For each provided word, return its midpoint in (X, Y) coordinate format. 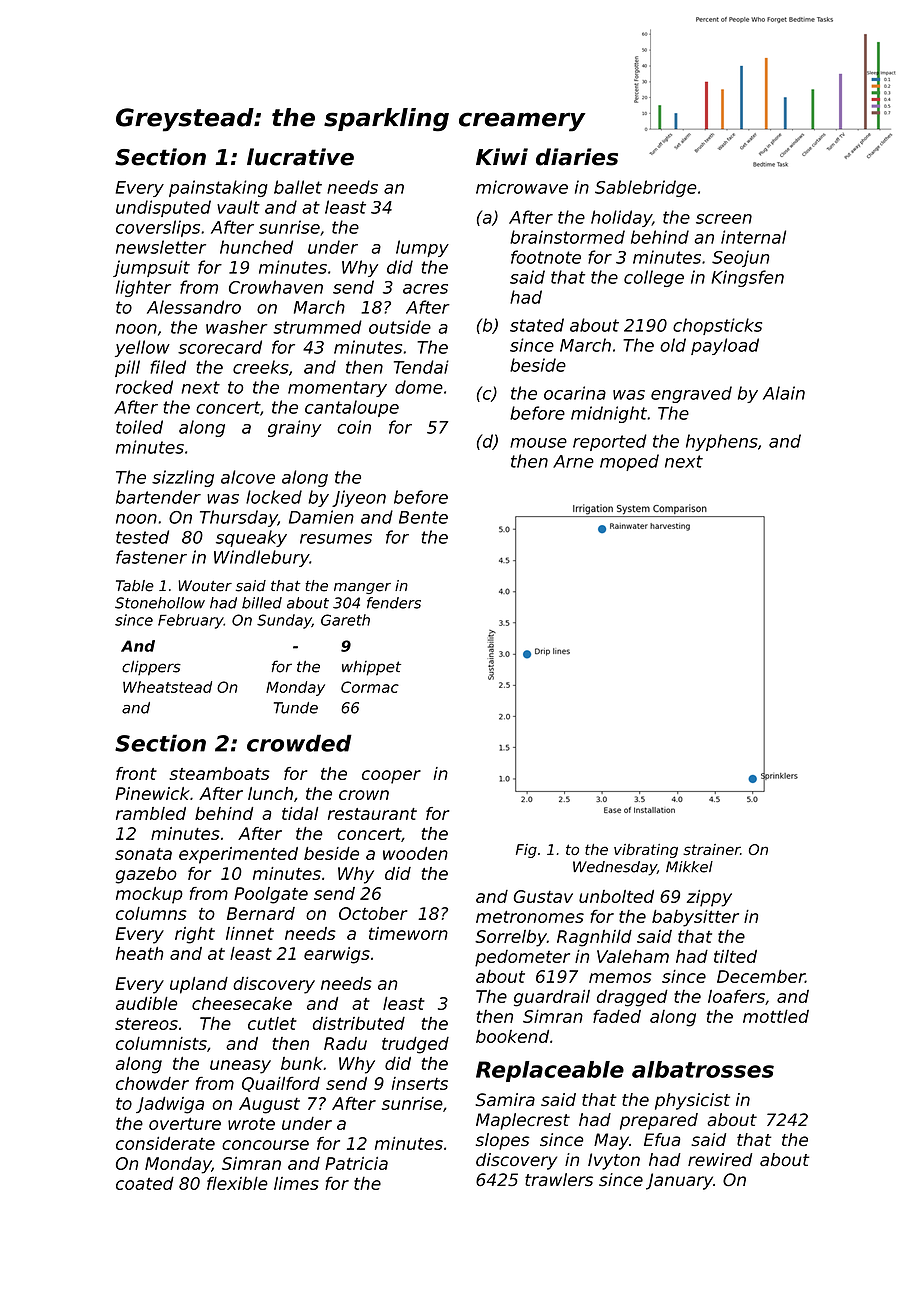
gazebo (146, 875)
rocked (144, 387)
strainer (711, 849)
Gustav (543, 896)
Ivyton (614, 1161)
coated (145, 1183)
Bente (423, 517)
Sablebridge (646, 188)
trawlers (559, 1180)
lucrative (300, 157)
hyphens (722, 442)
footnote (546, 257)
